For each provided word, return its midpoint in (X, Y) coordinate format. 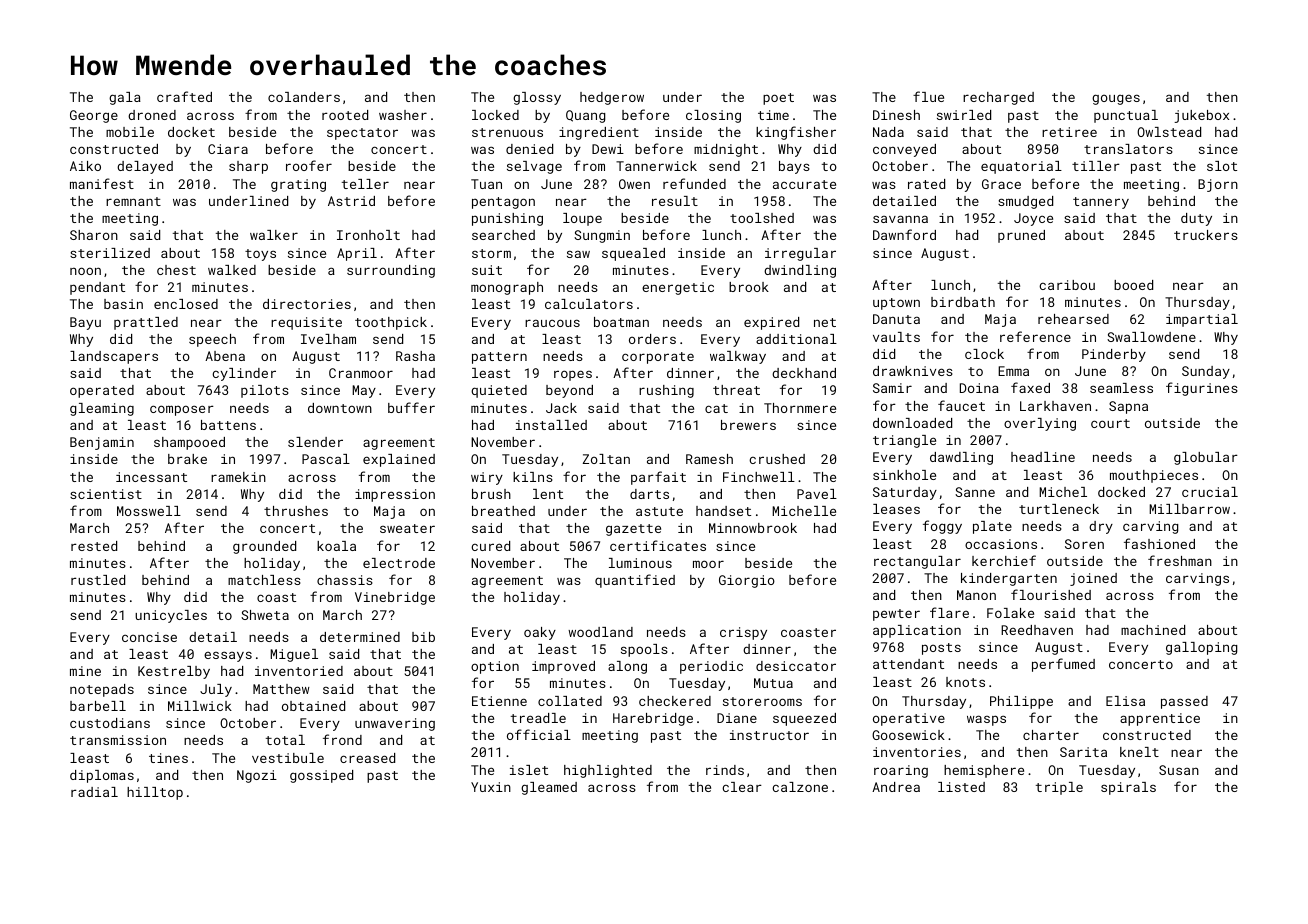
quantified (635, 581)
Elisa (1125, 701)
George (94, 116)
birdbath (963, 302)
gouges (1116, 99)
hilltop (155, 793)
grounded (264, 547)
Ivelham (328, 339)
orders (652, 339)
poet (778, 99)
